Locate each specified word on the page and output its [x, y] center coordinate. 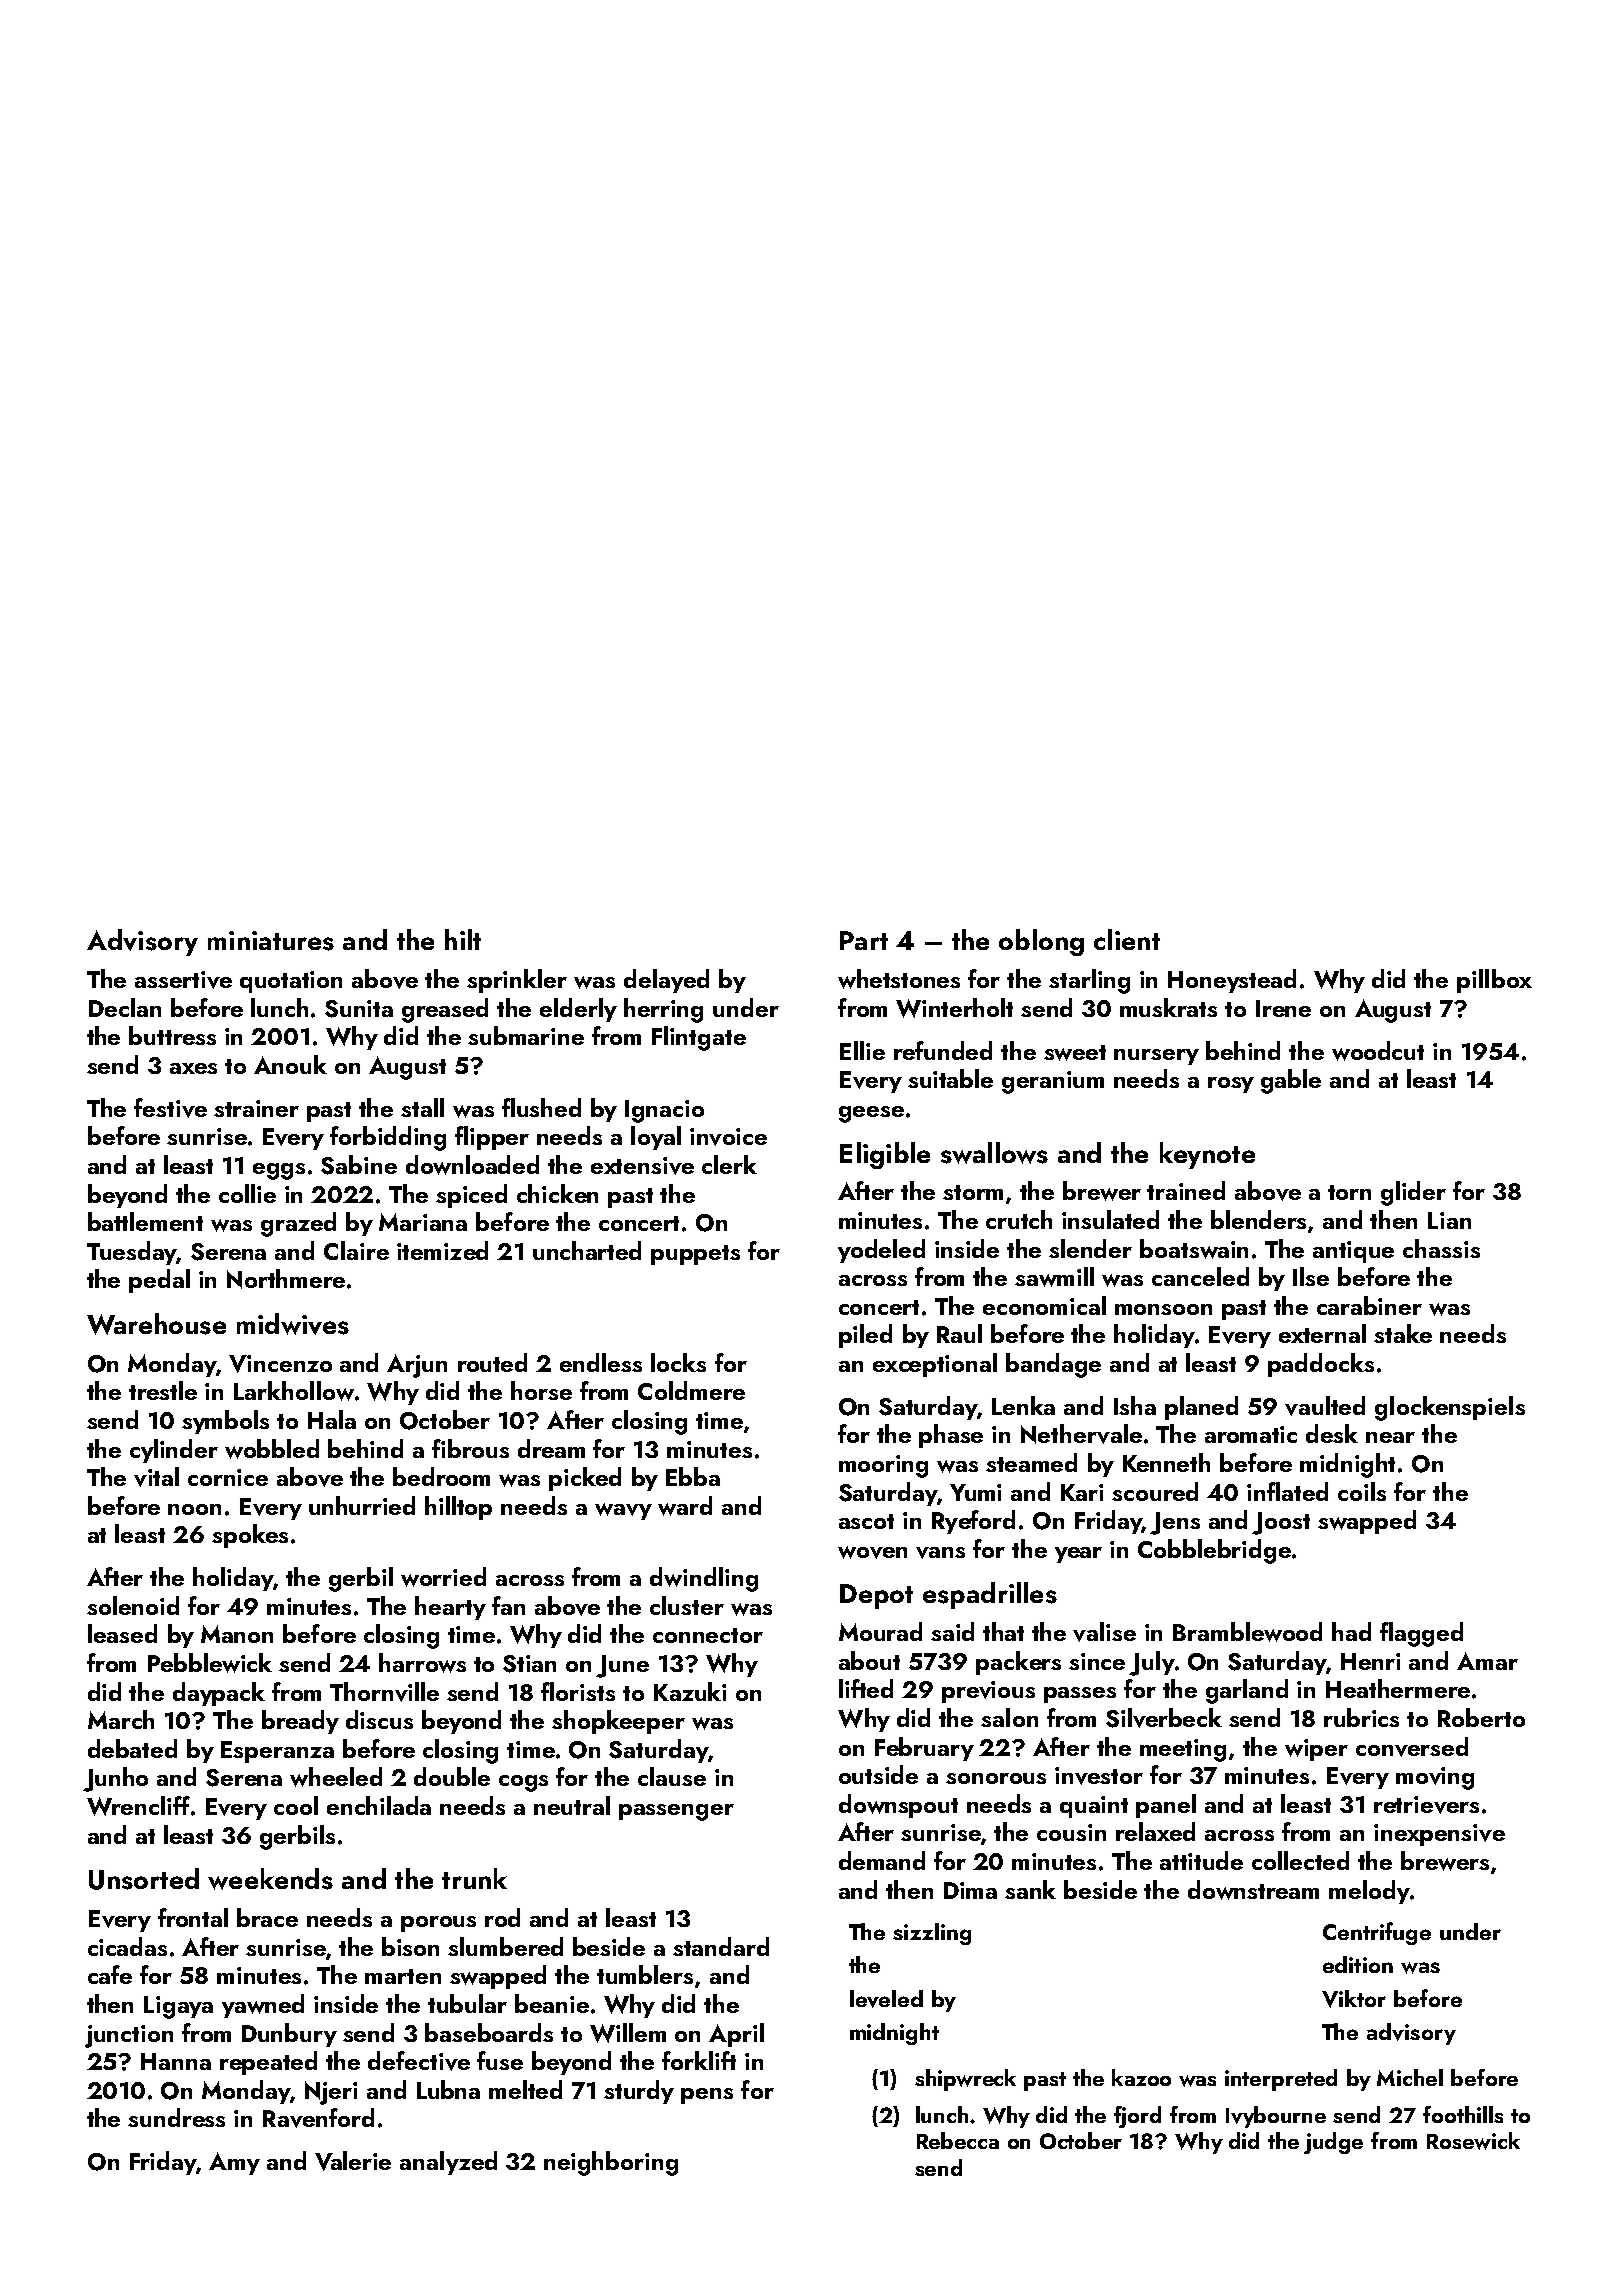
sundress [176, 2117]
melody [1369, 1892]
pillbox [1494, 981]
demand [882, 1860]
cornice [228, 1477]
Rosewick [1473, 2141]
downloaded [472, 1165]
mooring [883, 1466]
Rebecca [958, 2140]
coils [1362, 1491]
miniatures [271, 941]
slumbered [505, 1946]
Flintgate [699, 1038]
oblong [1041, 942]
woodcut [1378, 1051]
